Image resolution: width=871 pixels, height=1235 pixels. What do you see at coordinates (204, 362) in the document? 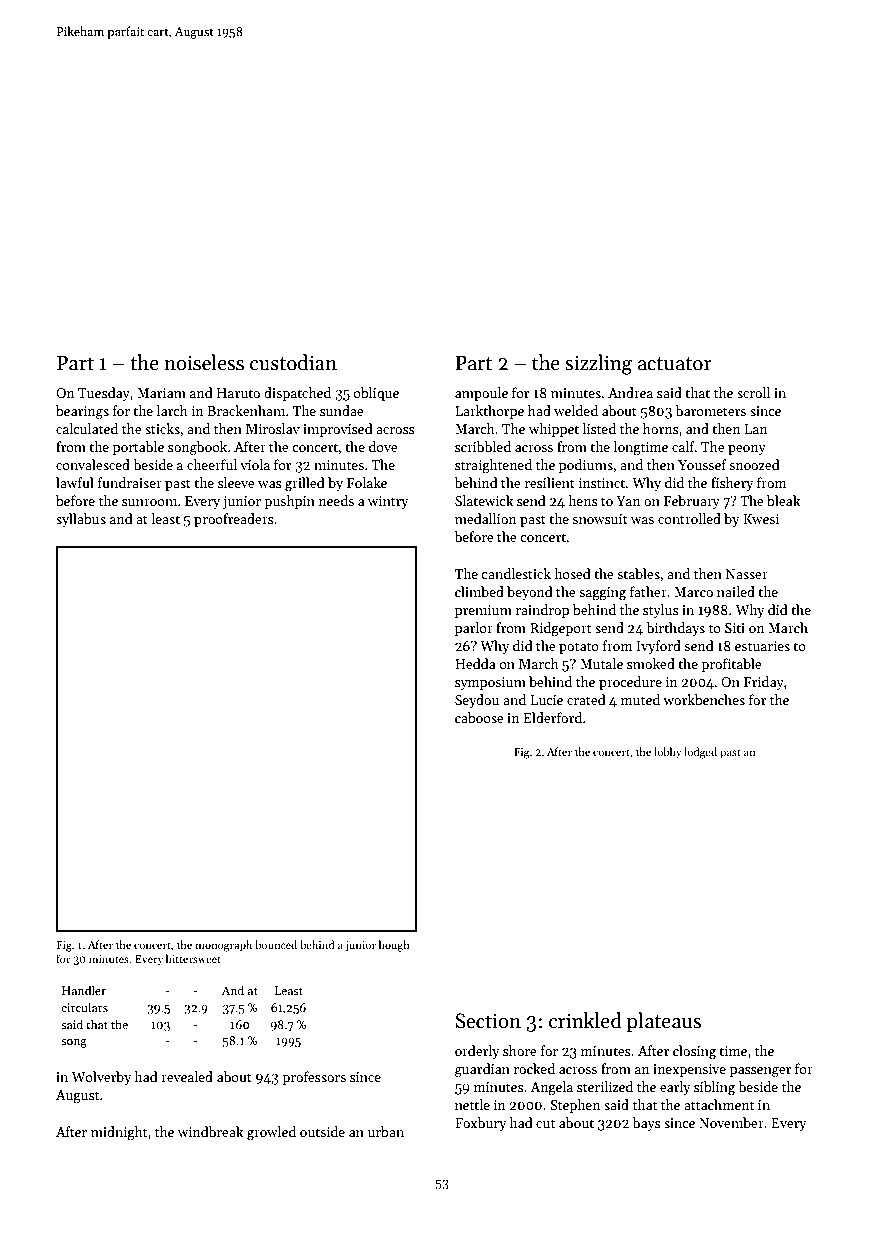
I see `noiseless` at bounding box center [204, 362].
